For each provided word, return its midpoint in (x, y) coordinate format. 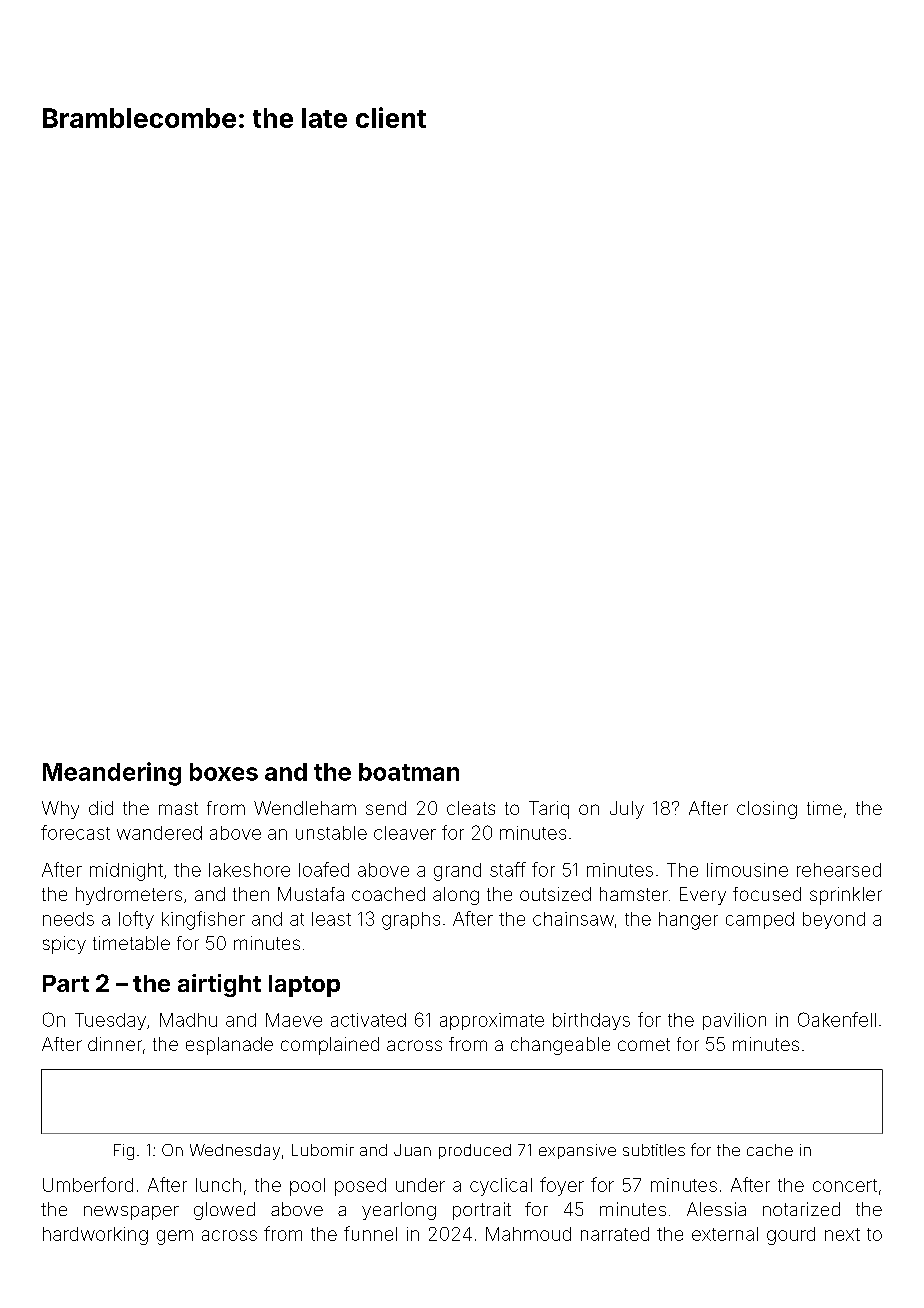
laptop (304, 986)
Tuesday (110, 1021)
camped (760, 920)
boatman (409, 772)
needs (68, 919)
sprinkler (846, 896)
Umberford (88, 1184)
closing (767, 810)
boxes (224, 772)
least (331, 919)
